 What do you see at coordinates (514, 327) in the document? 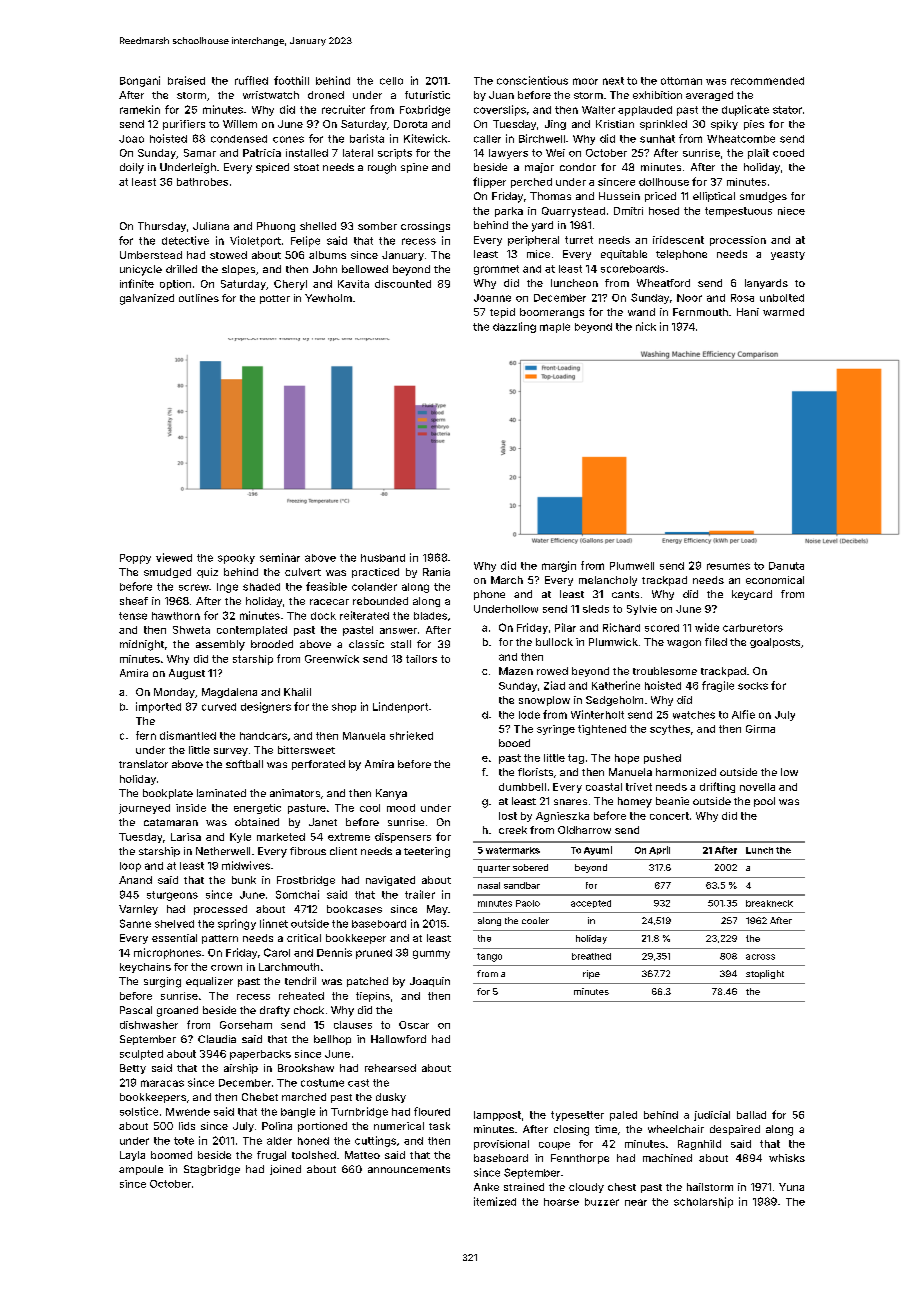
I see `dazzling` at bounding box center [514, 327].
